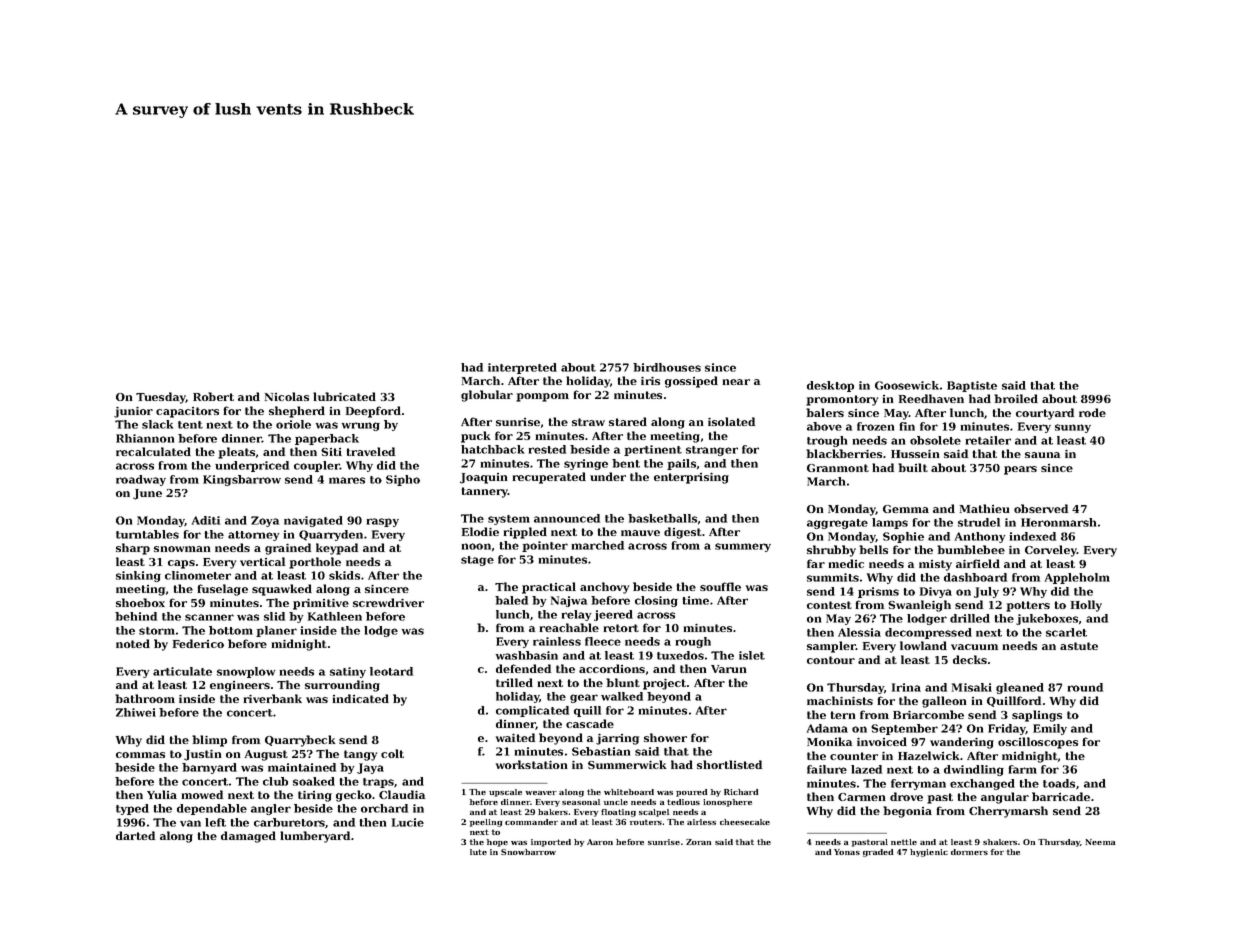 The image size is (1233, 952). I want to click on damaged, so click(248, 837).
